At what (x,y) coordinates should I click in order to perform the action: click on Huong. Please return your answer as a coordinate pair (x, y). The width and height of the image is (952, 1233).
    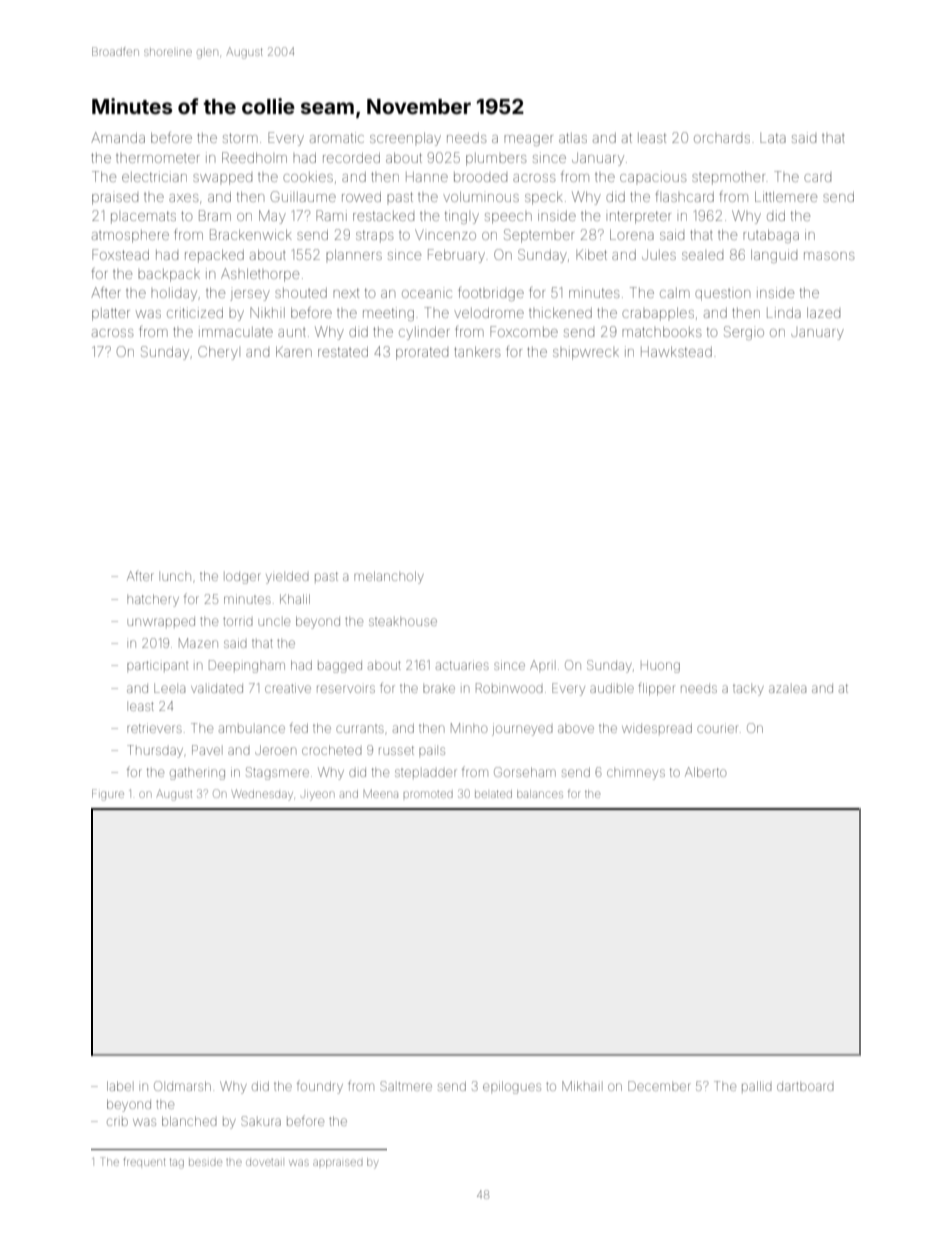
    Looking at the image, I should click on (660, 666).
